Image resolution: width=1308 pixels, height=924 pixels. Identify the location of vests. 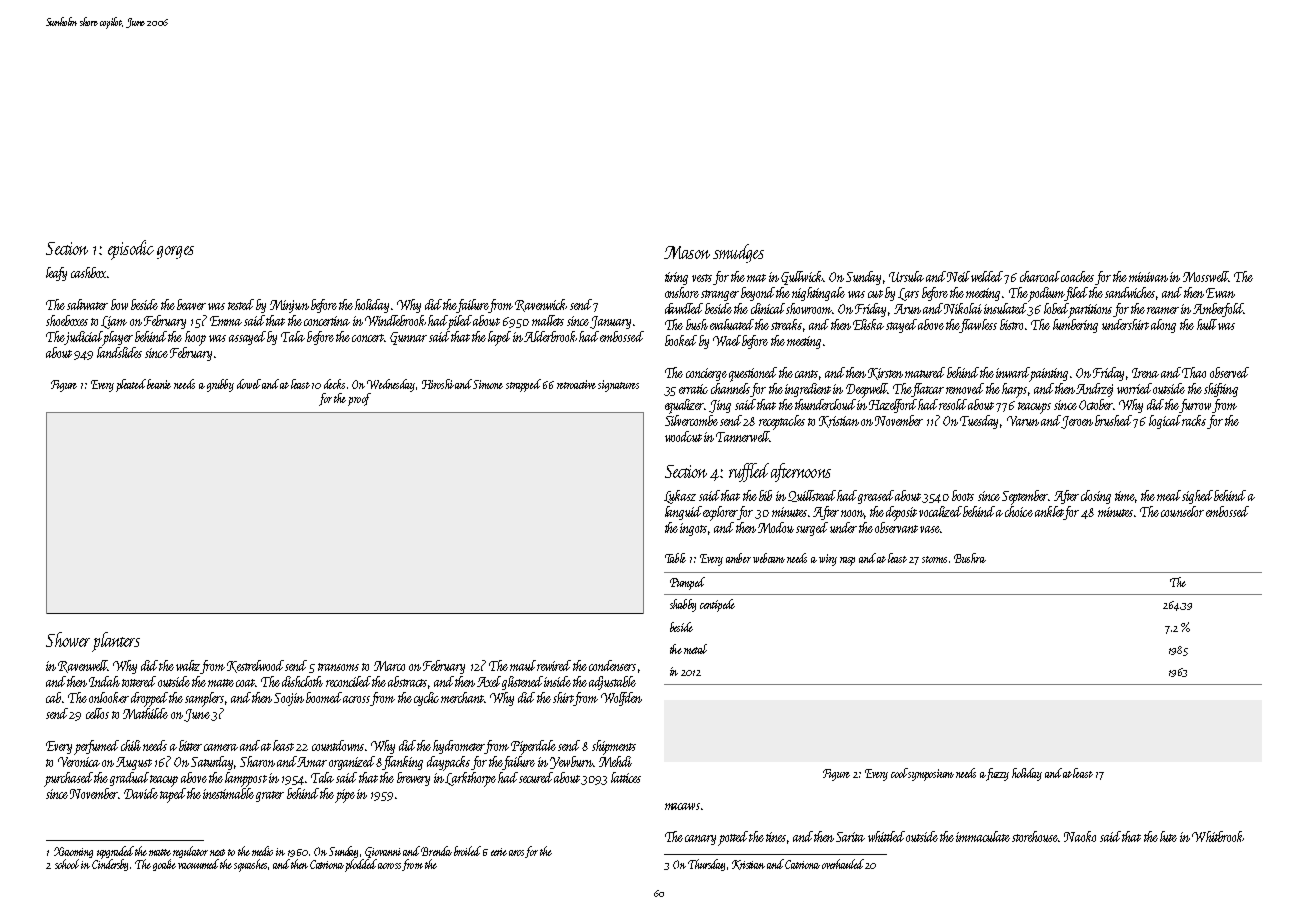
(702, 278).
